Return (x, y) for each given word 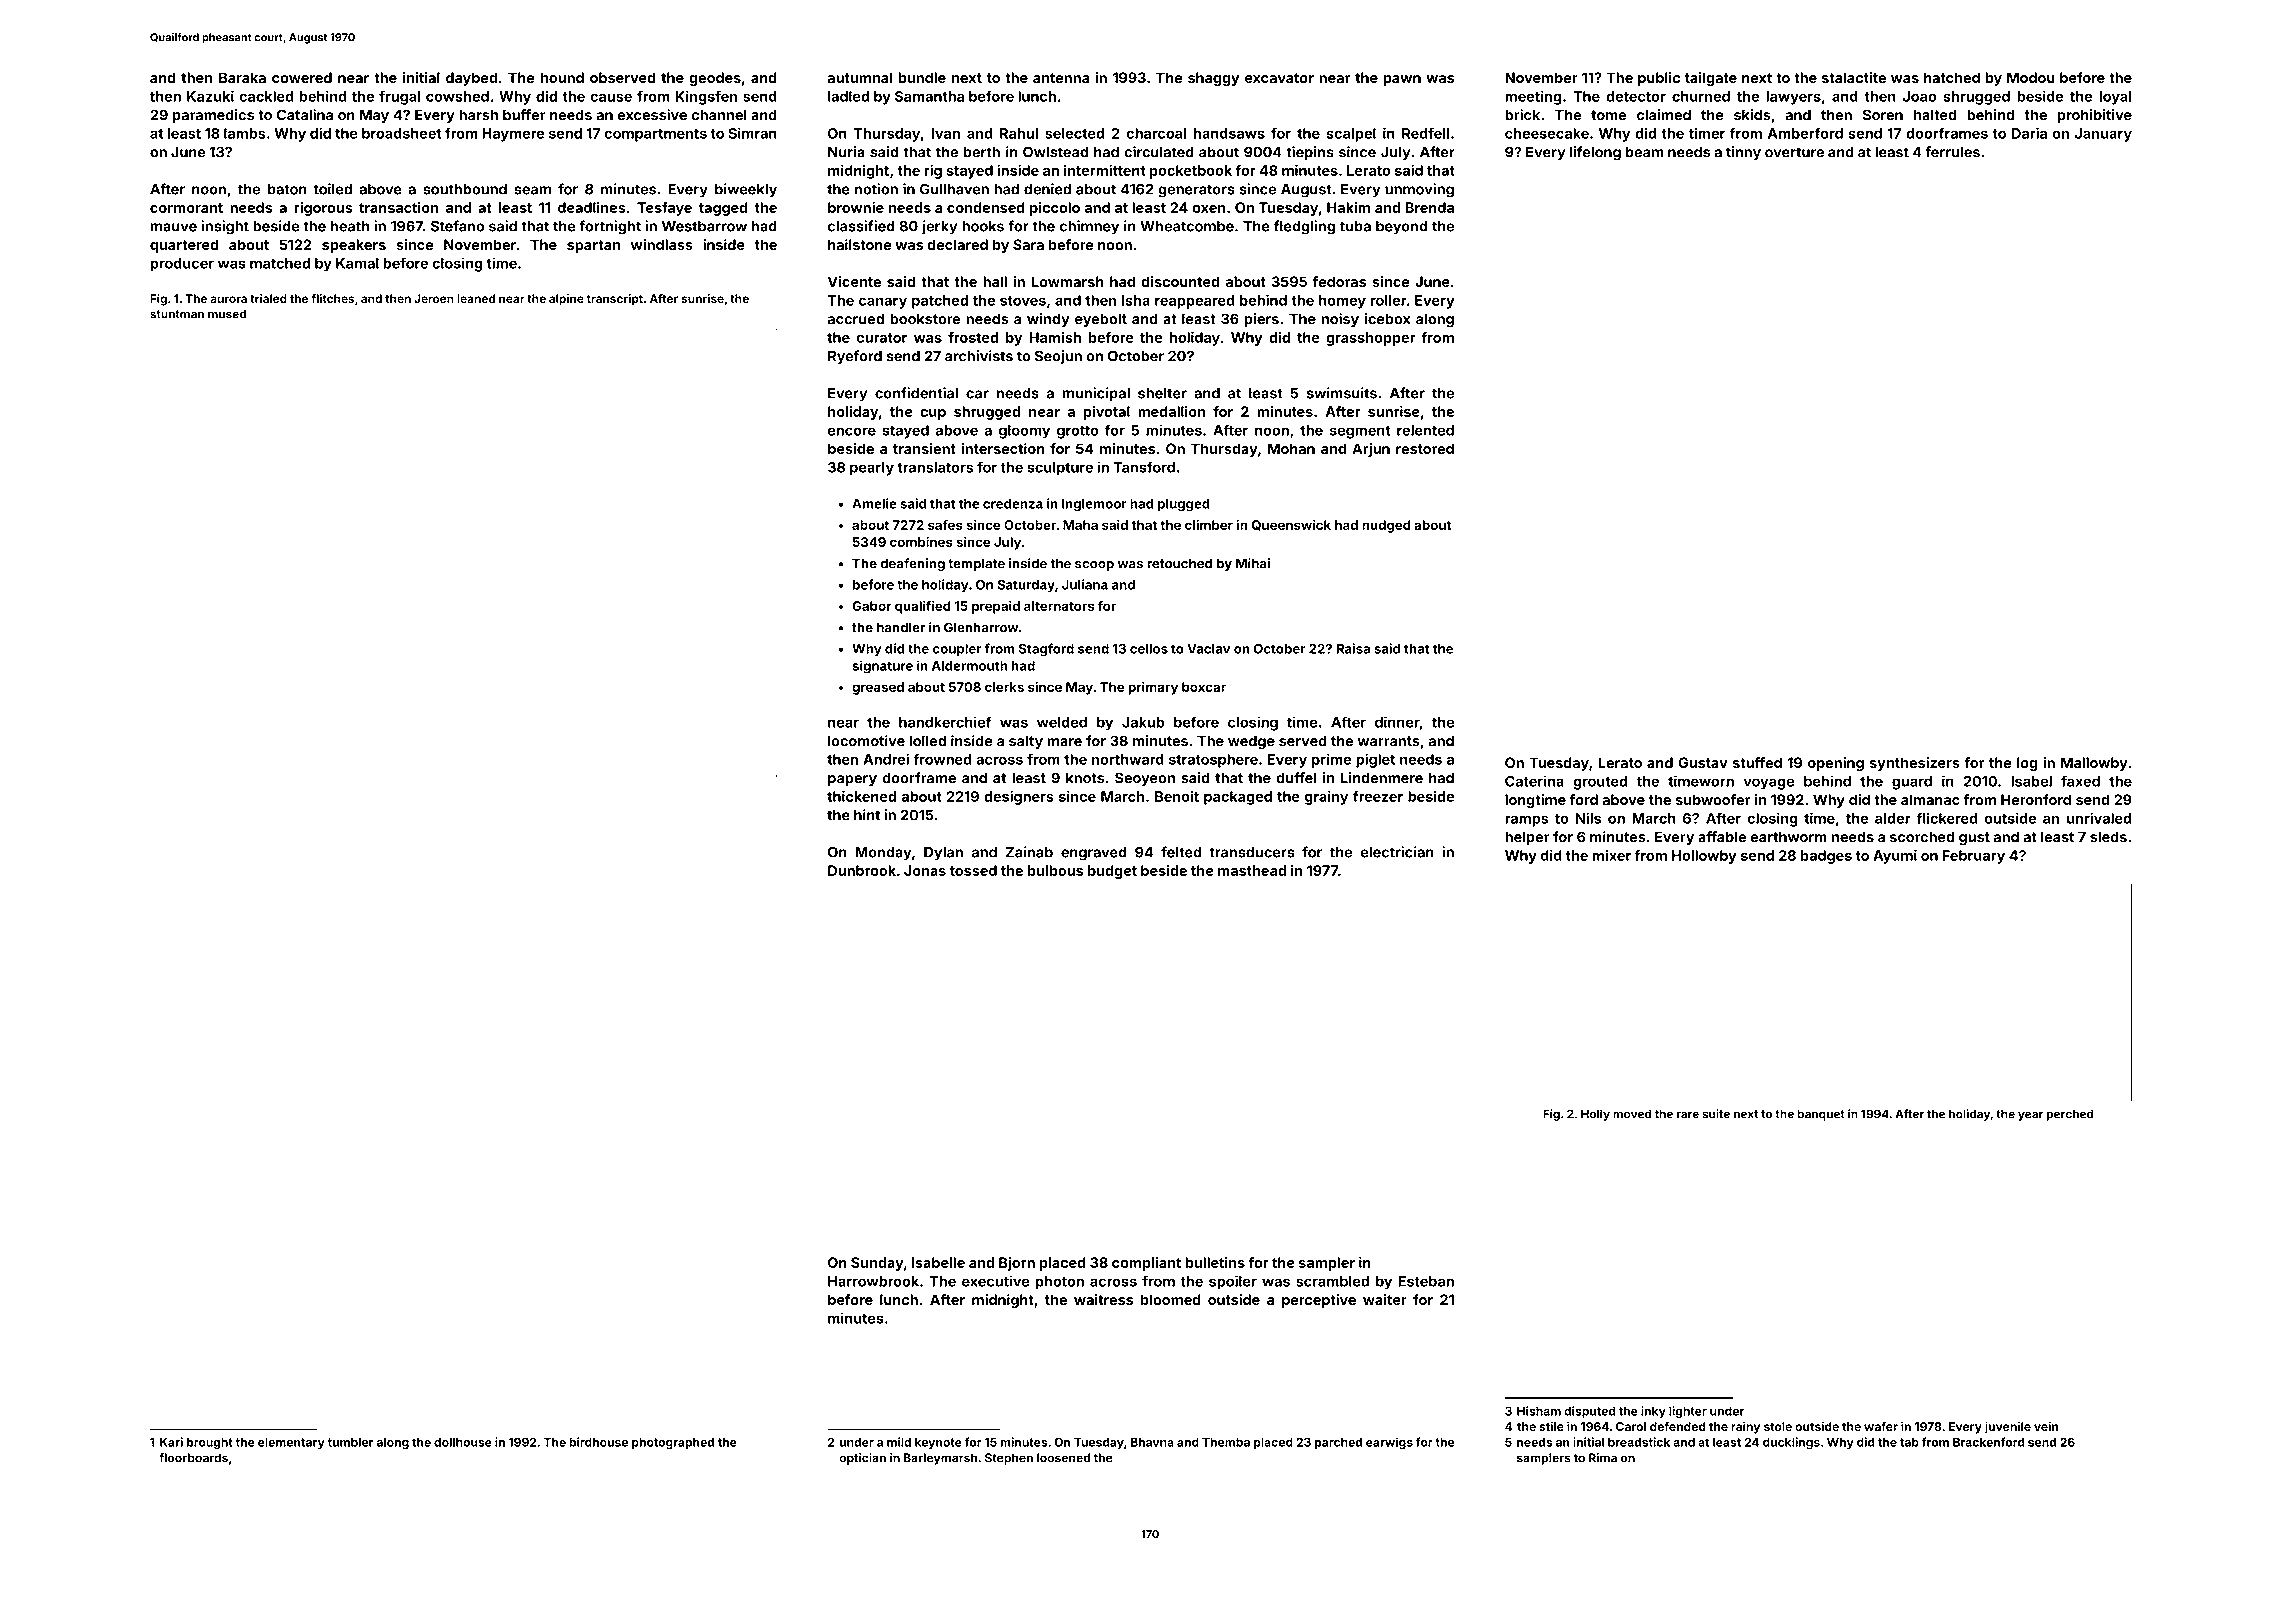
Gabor (872, 606)
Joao (1920, 96)
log (2027, 764)
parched (1338, 1443)
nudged (1386, 526)
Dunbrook (862, 870)
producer (182, 265)
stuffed (1757, 762)
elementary (291, 1443)
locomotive (866, 741)
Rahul (1019, 133)
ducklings (1791, 1443)
